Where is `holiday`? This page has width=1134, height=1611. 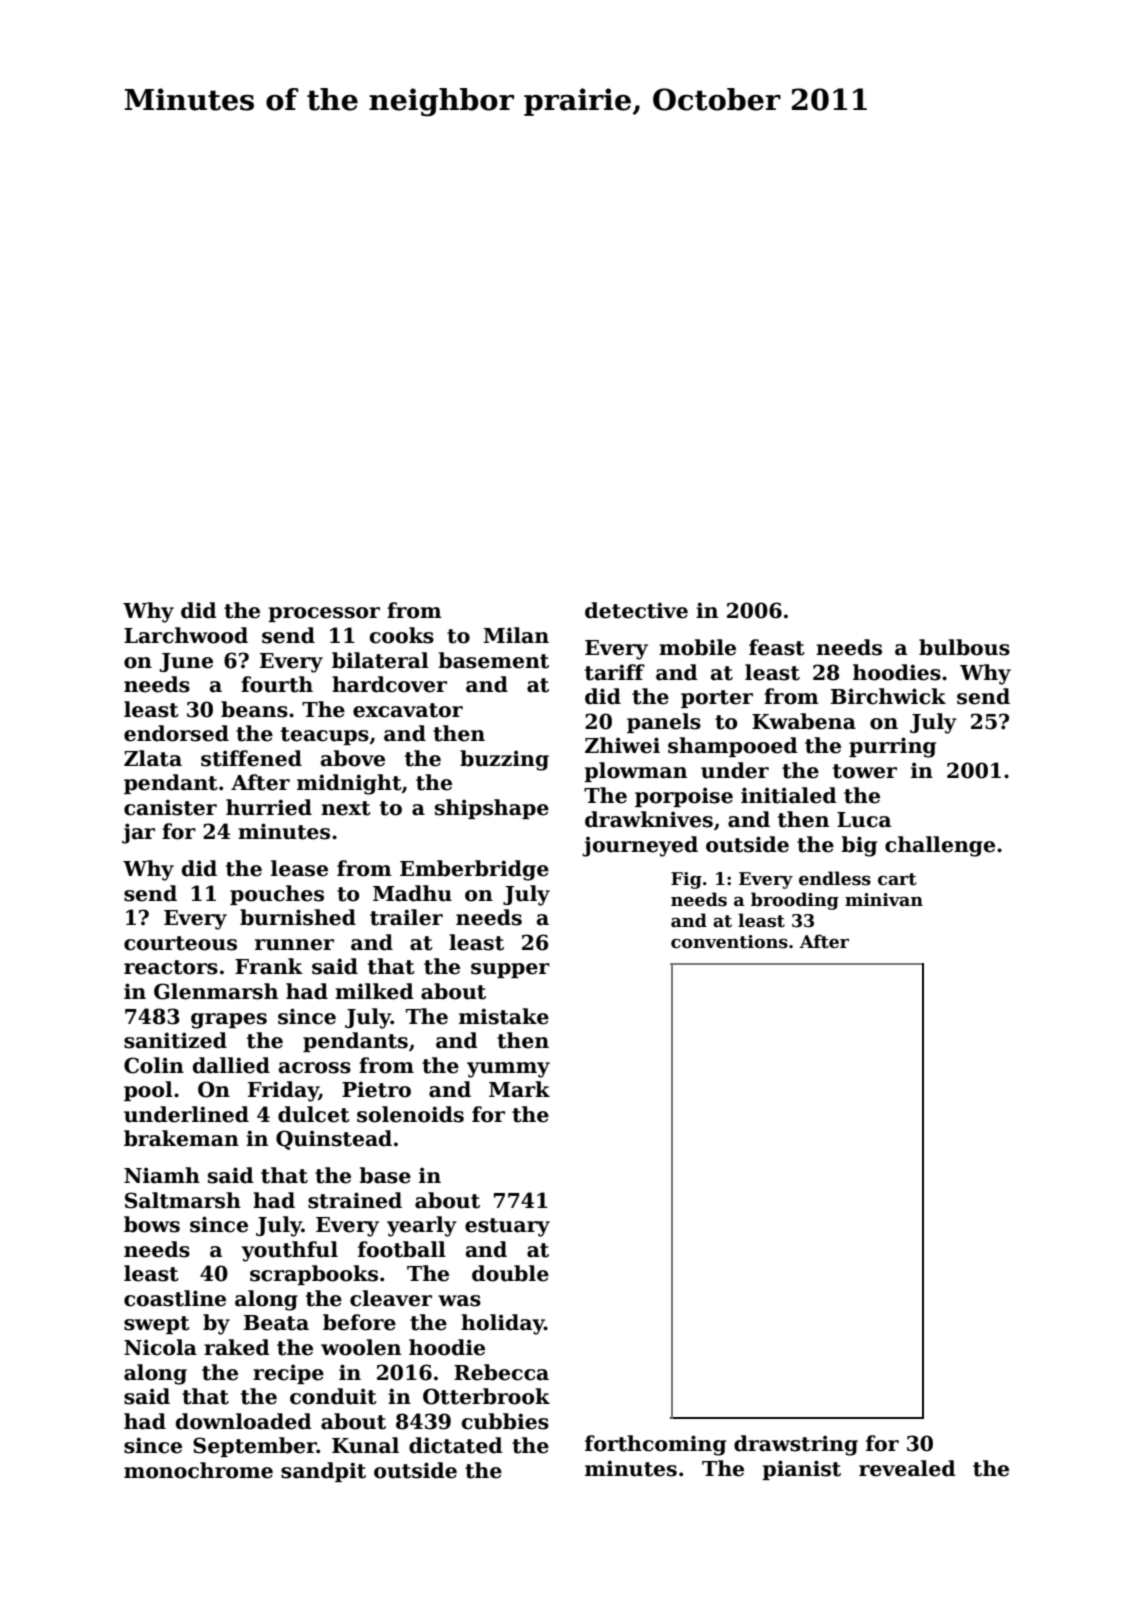 holiday is located at coordinates (503, 1324).
